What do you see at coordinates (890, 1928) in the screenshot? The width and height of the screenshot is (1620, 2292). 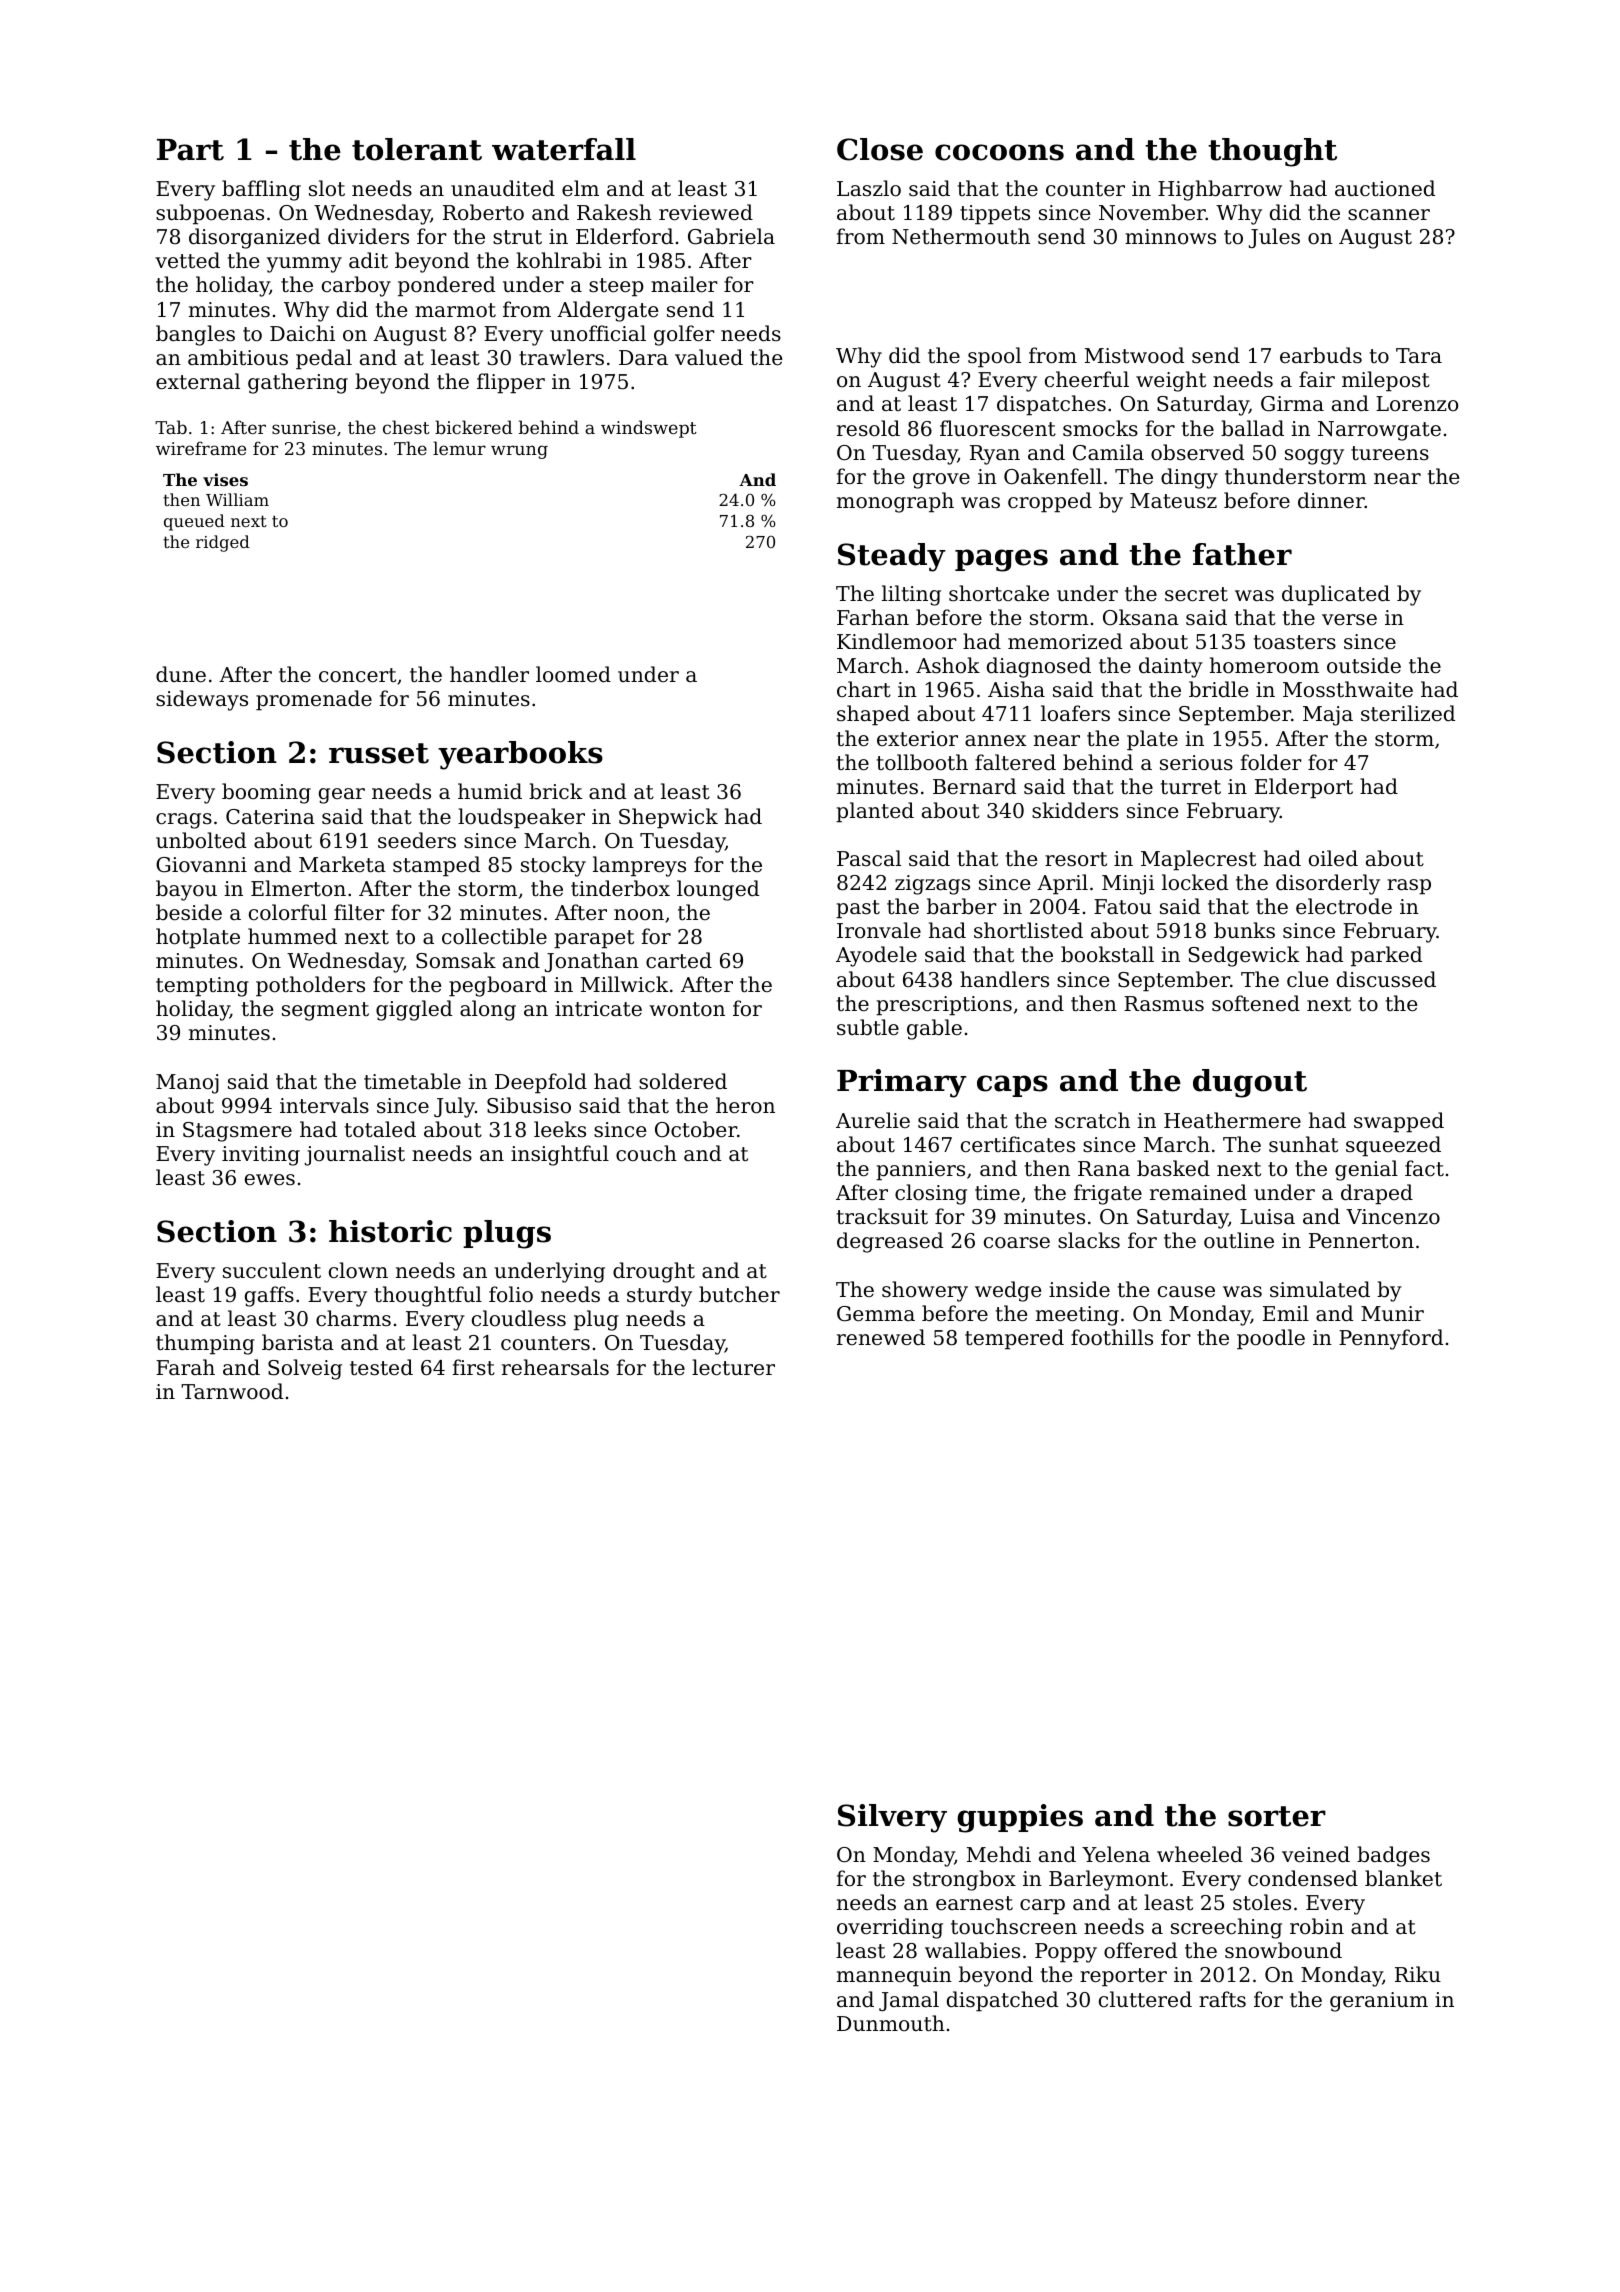 I see `overriding` at bounding box center [890, 1928].
